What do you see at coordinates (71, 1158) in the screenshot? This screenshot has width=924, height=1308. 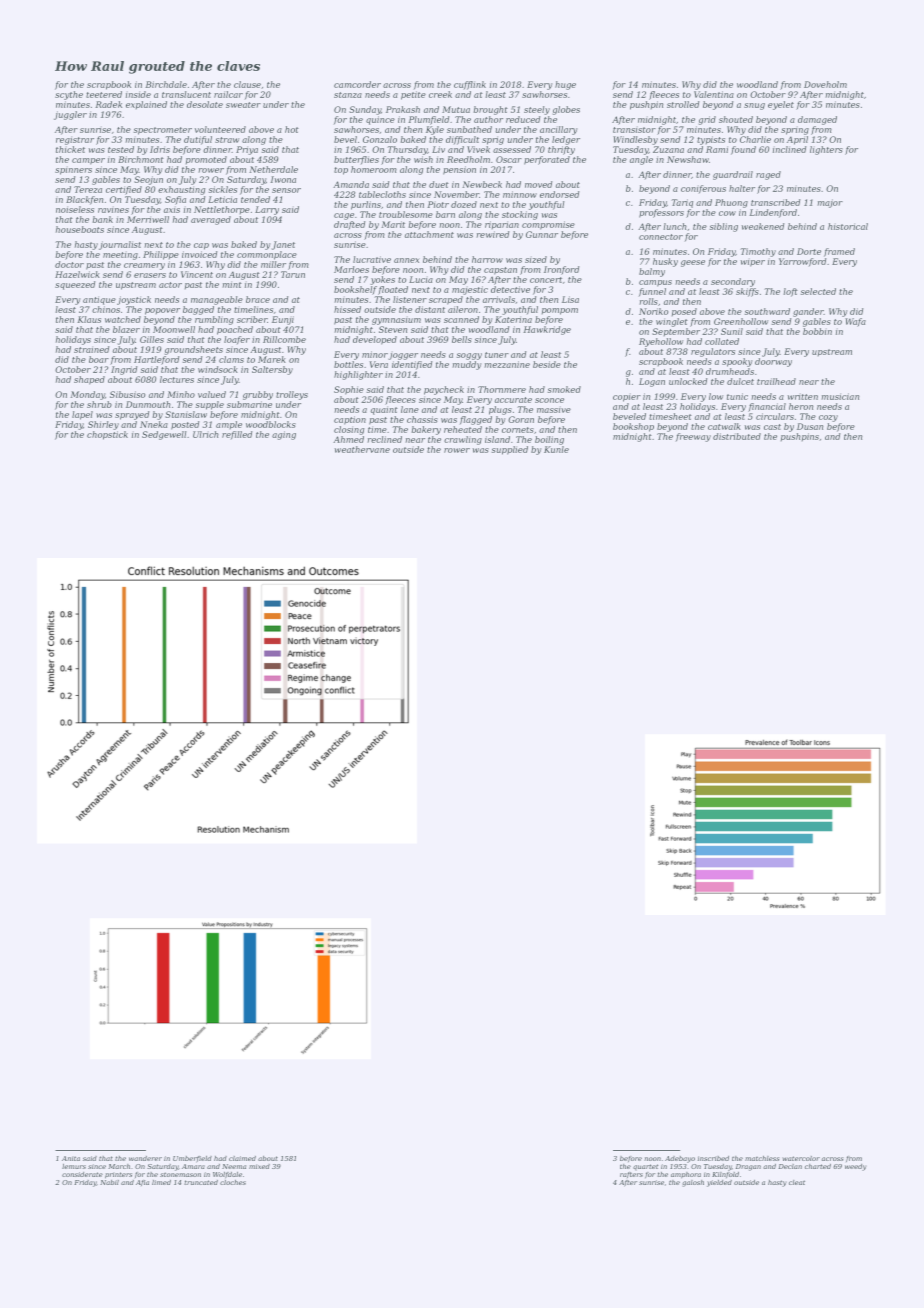 I see `Anita` at bounding box center [71, 1158].
